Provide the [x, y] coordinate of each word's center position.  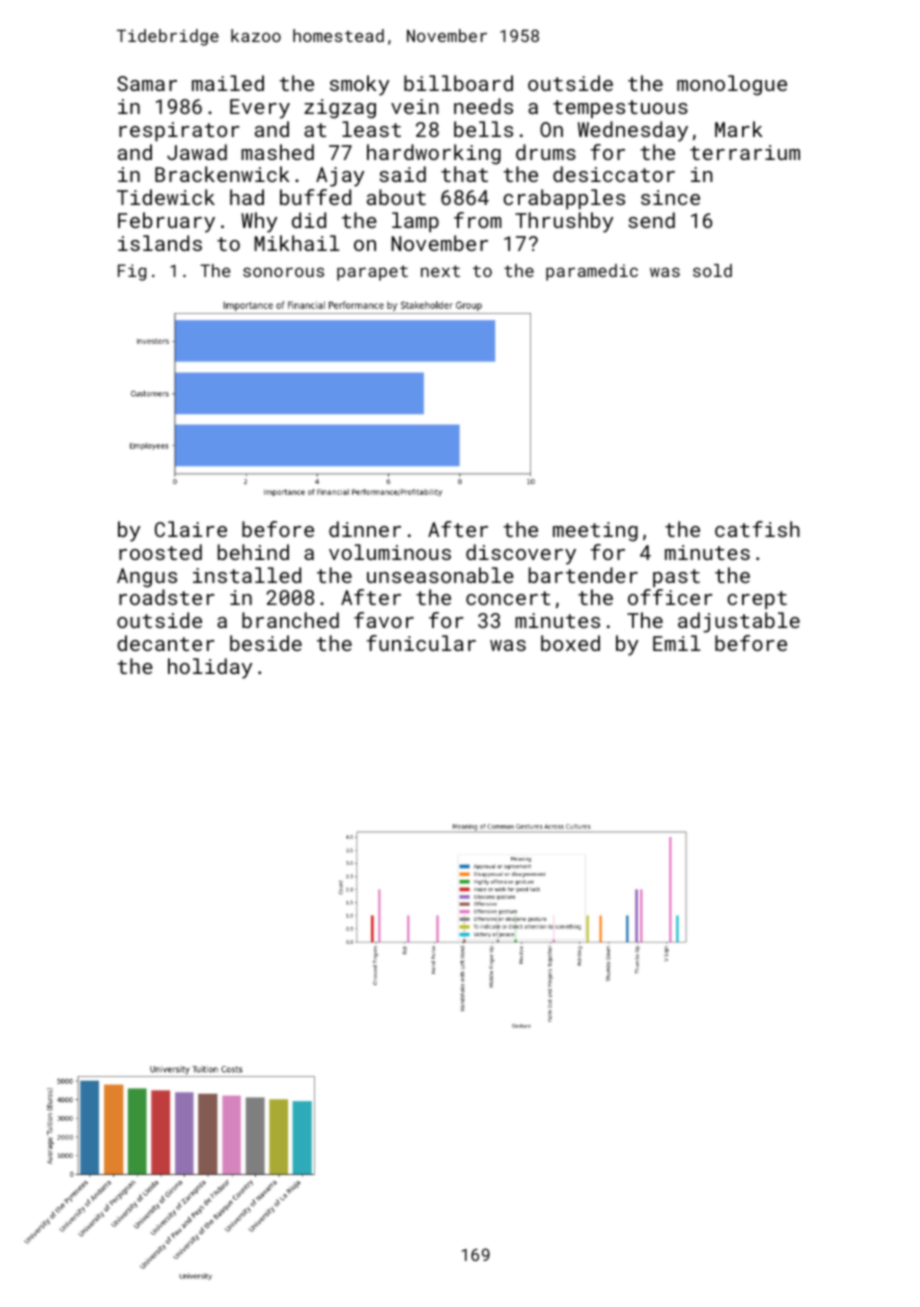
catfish [757, 529]
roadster [167, 597]
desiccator [614, 174]
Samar [147, 83]
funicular [421, 643]
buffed [315, 197]
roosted [160, 552]
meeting [595, 532]
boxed [570, 643]
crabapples [564, 199]
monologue [732, 85]
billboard [458, 83]
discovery [521, 554]
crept [757, 600]
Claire [191, 529]
